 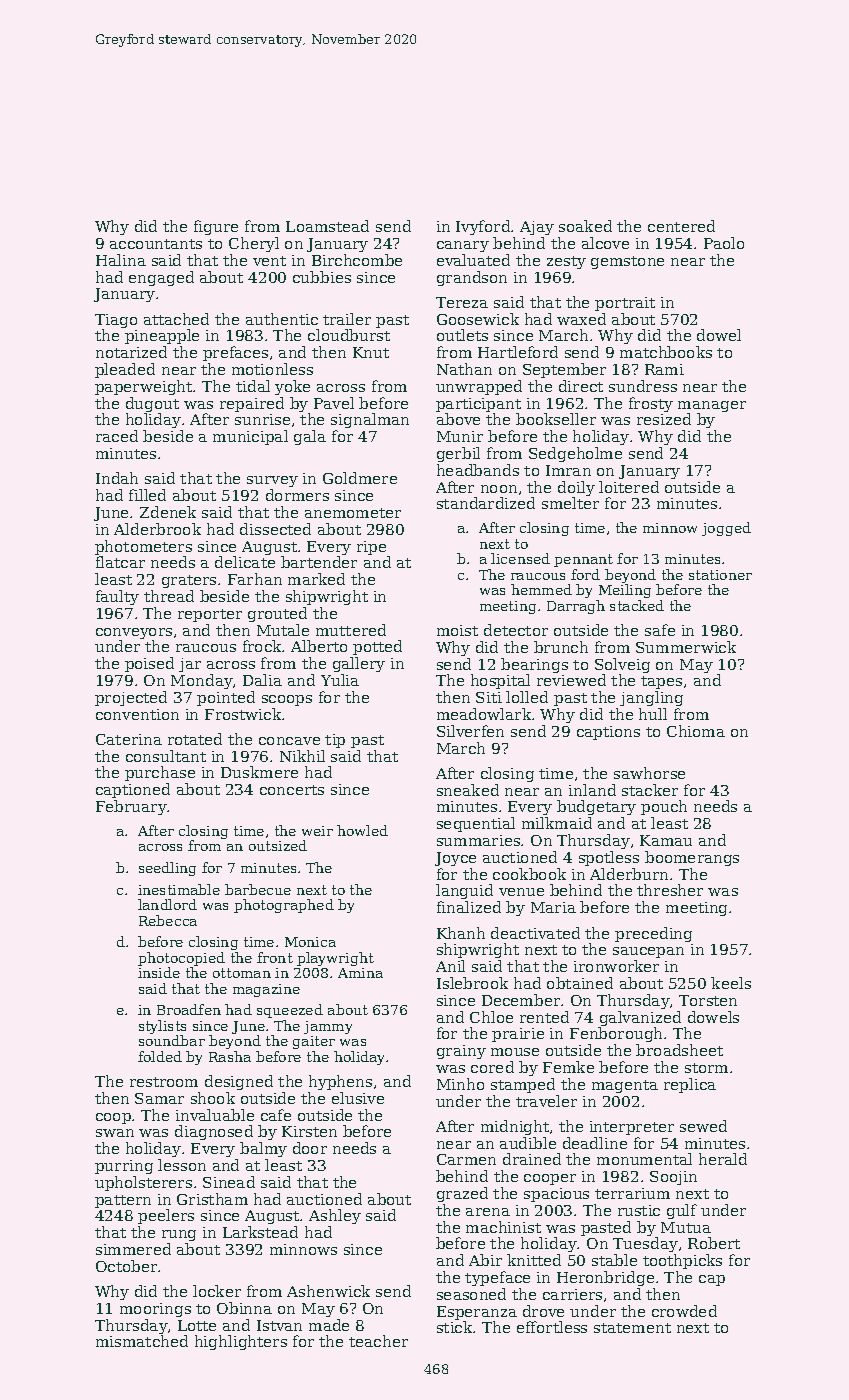 I want to click on soaked, so click(x=585, y=226).
